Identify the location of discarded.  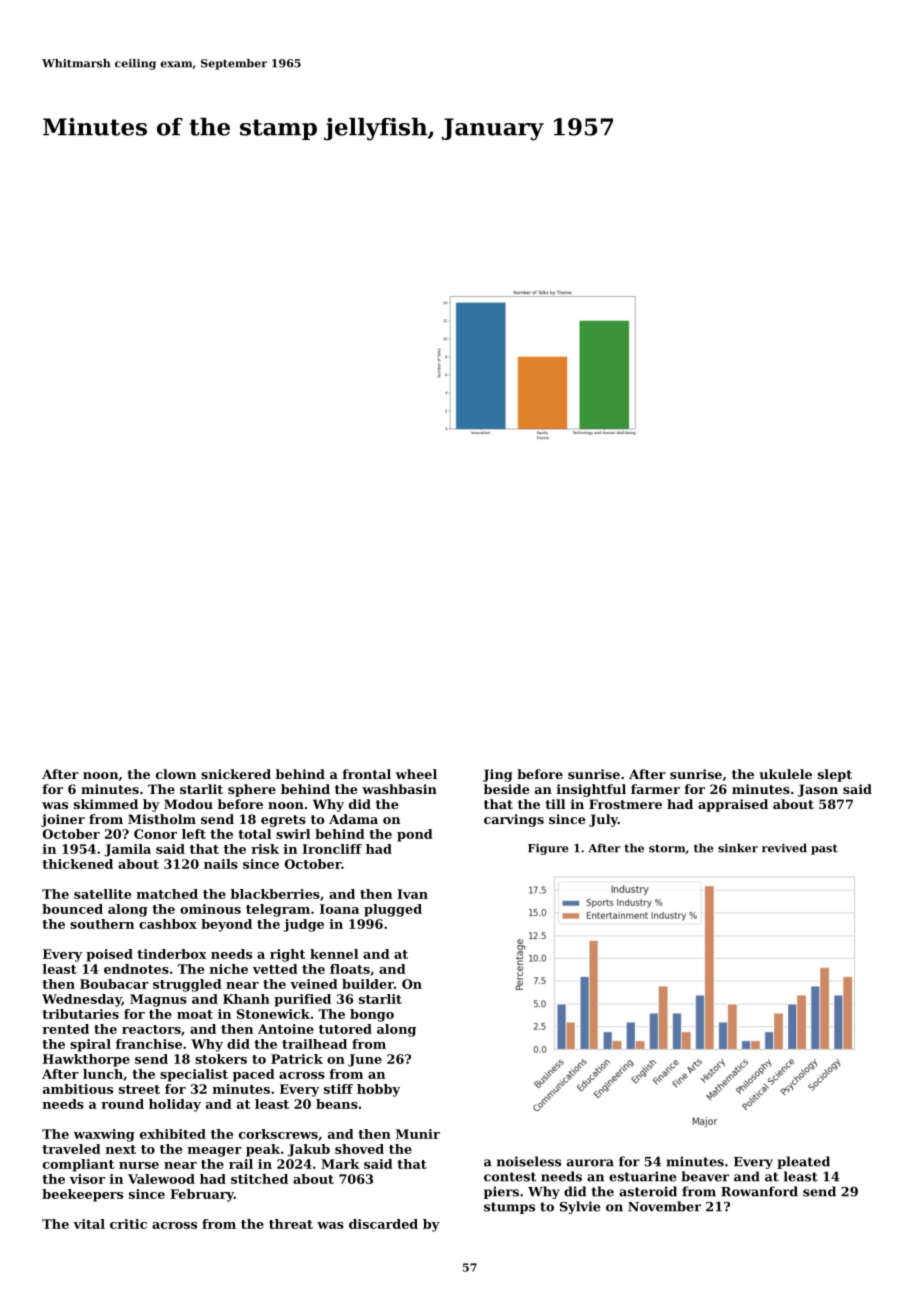
(383, 1224).
